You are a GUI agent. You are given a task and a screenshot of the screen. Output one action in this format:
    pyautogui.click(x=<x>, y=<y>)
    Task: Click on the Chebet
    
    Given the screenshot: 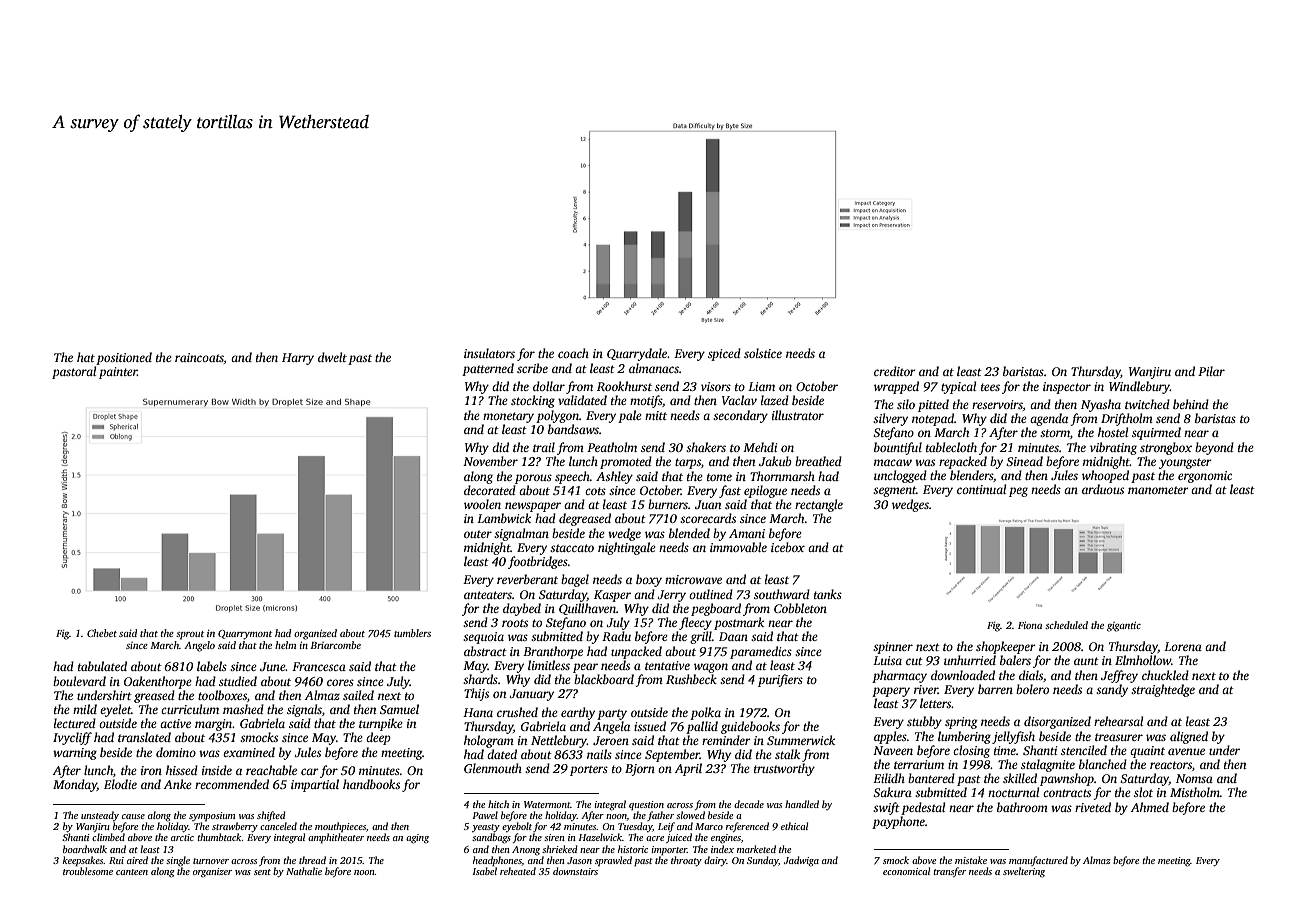 What is the action you would take?
    pyautogui.click(x=102, y=633)
